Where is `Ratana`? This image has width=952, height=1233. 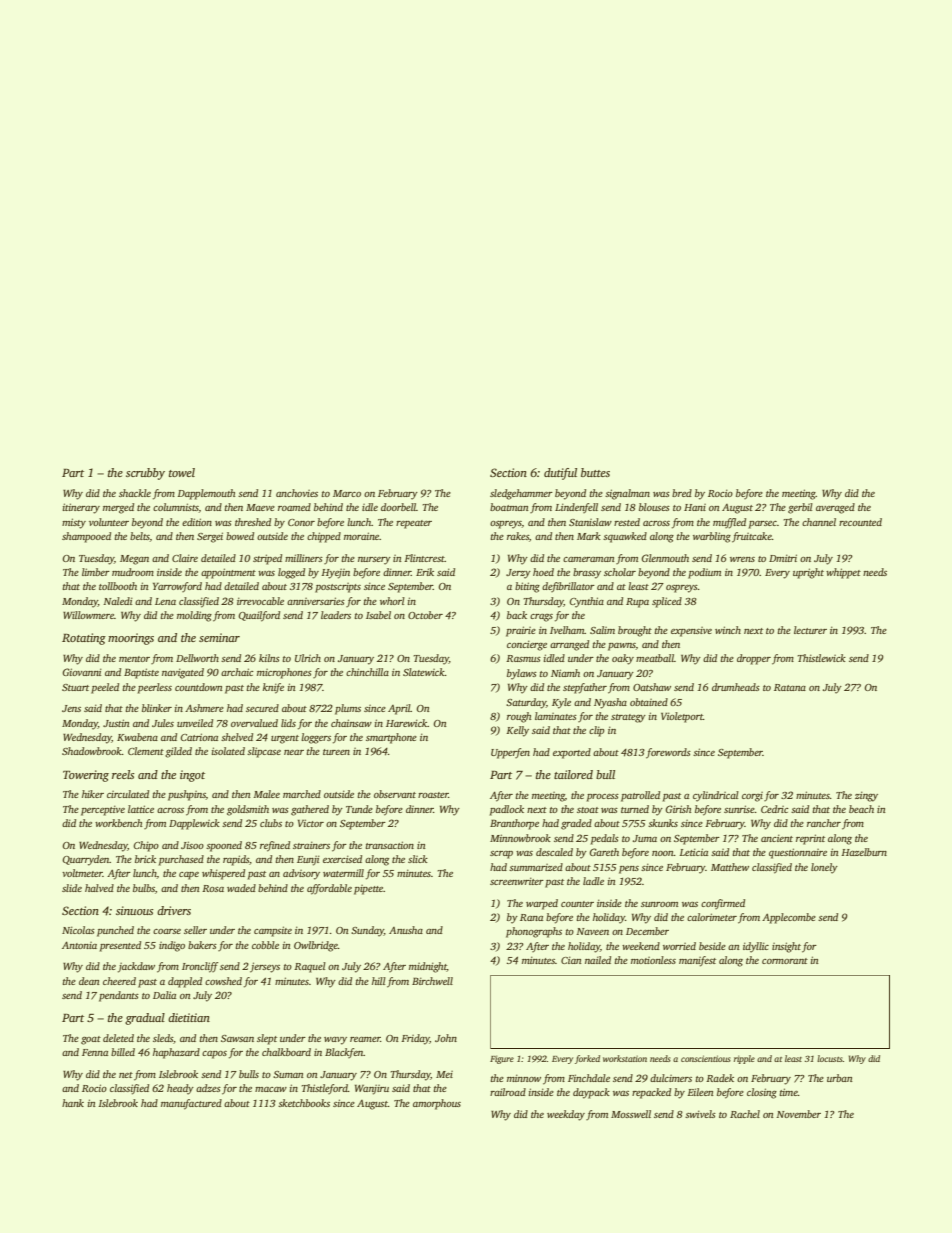 Ratana is located at coordinates (790, 687).
